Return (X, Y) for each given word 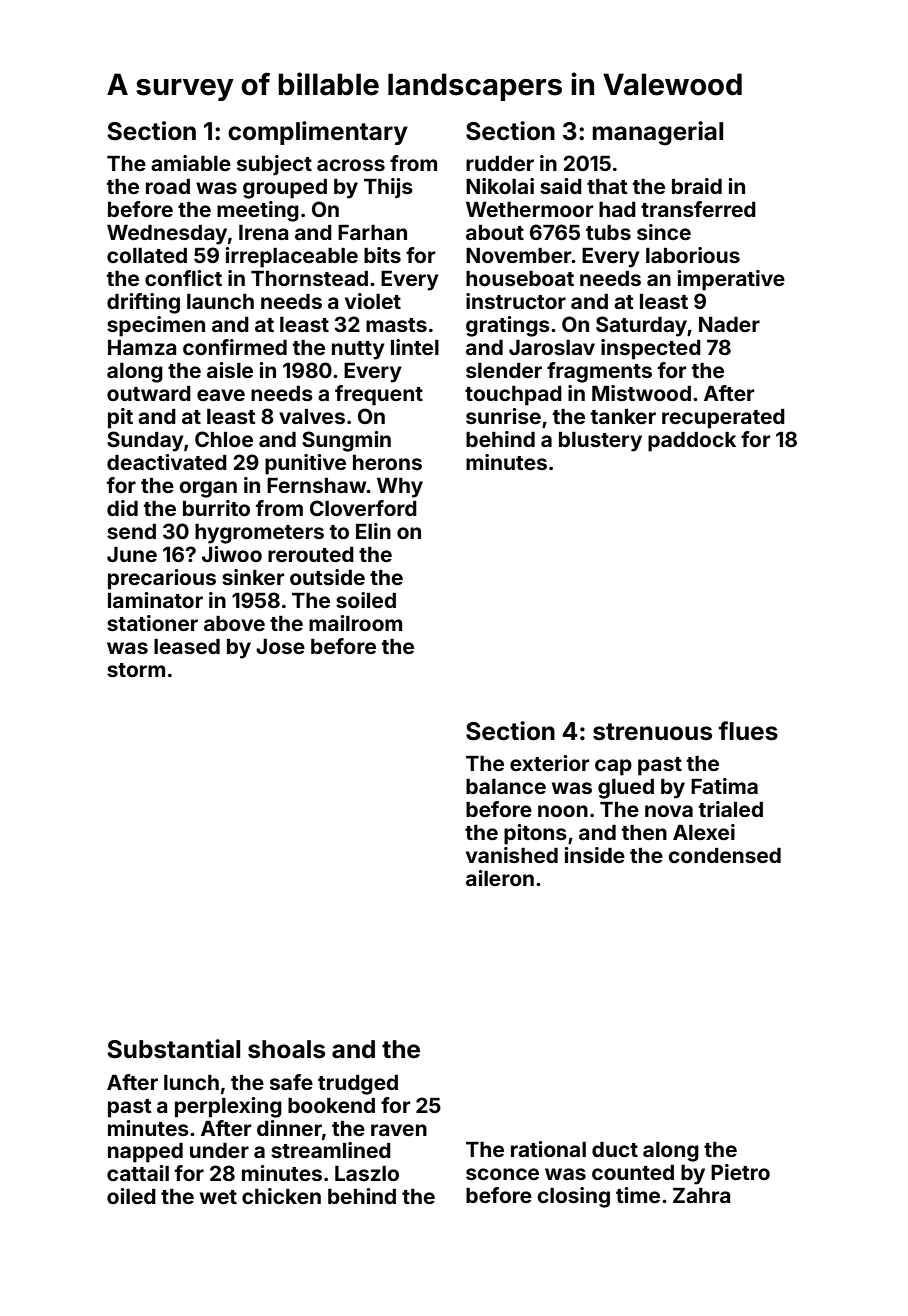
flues (748, 731)
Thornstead (309, 278)
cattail (138, 1173)
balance (506, 786)
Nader (729, 324)
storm (136, 670)
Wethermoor (529, 209)
